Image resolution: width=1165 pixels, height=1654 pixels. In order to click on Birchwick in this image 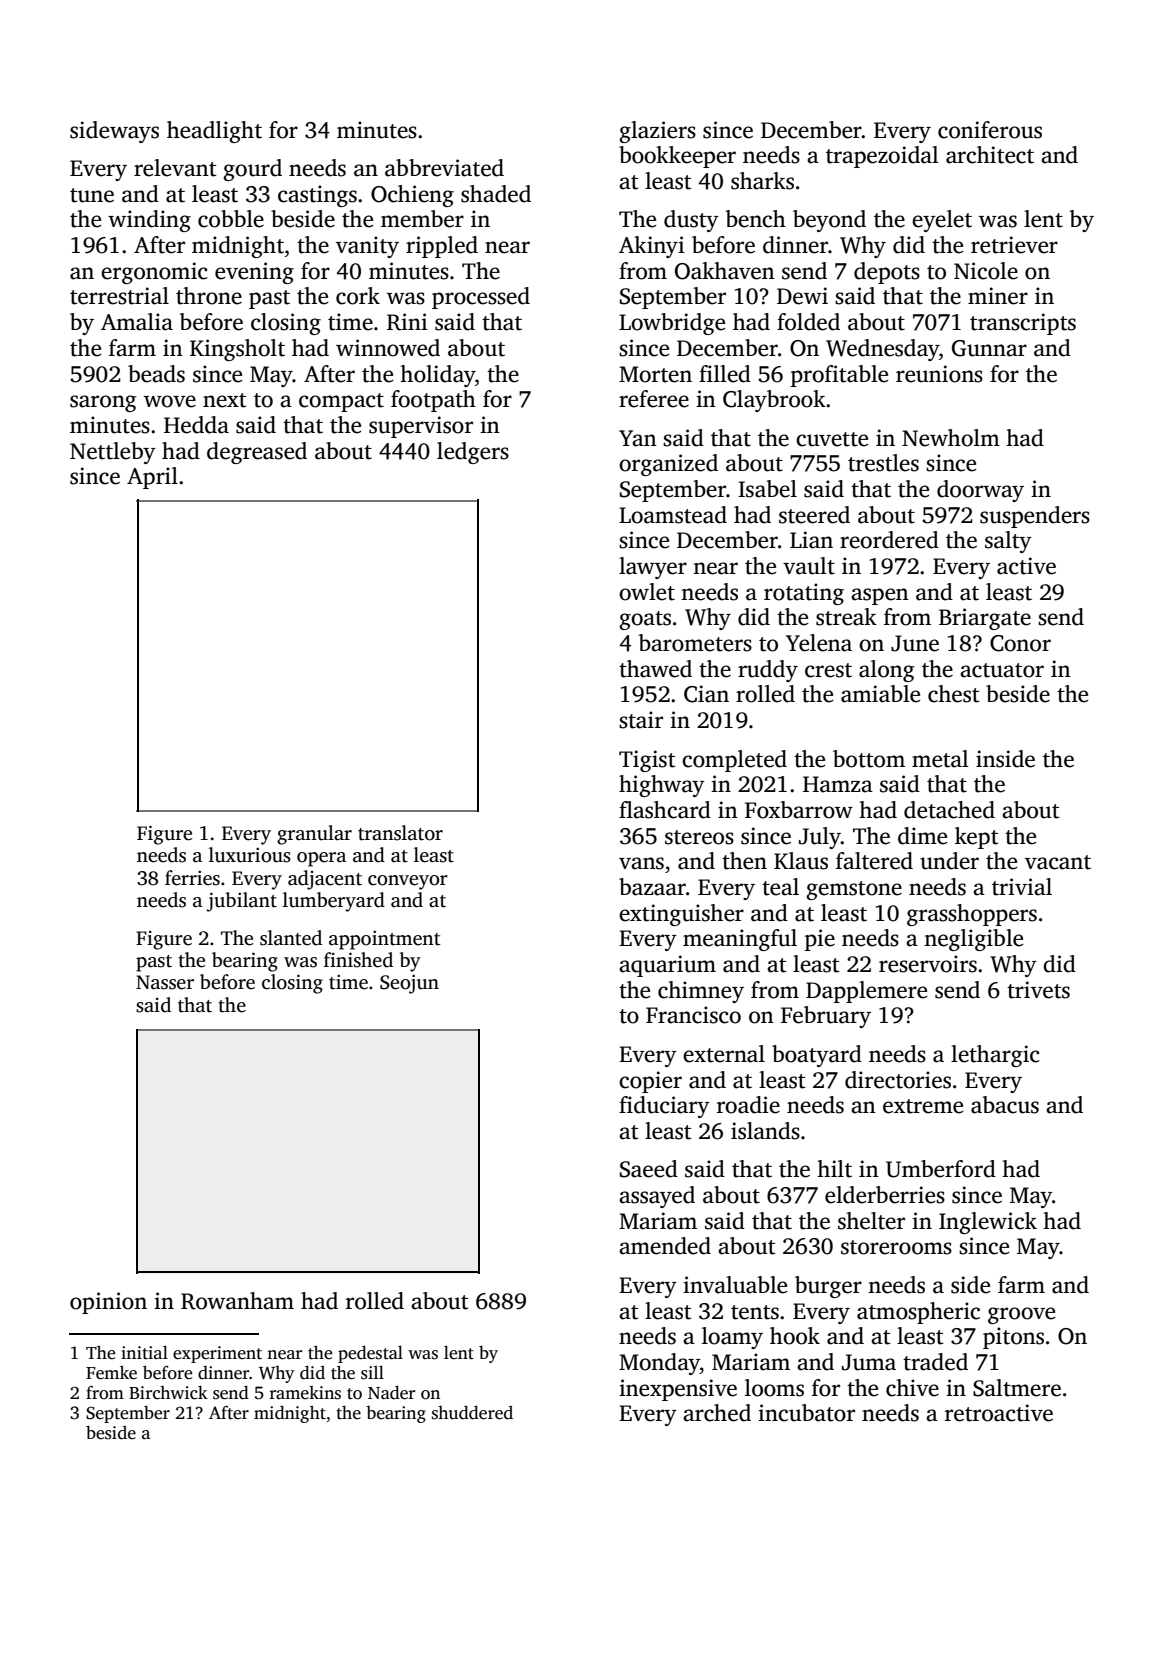, I will do `click(168, 1393)`.
